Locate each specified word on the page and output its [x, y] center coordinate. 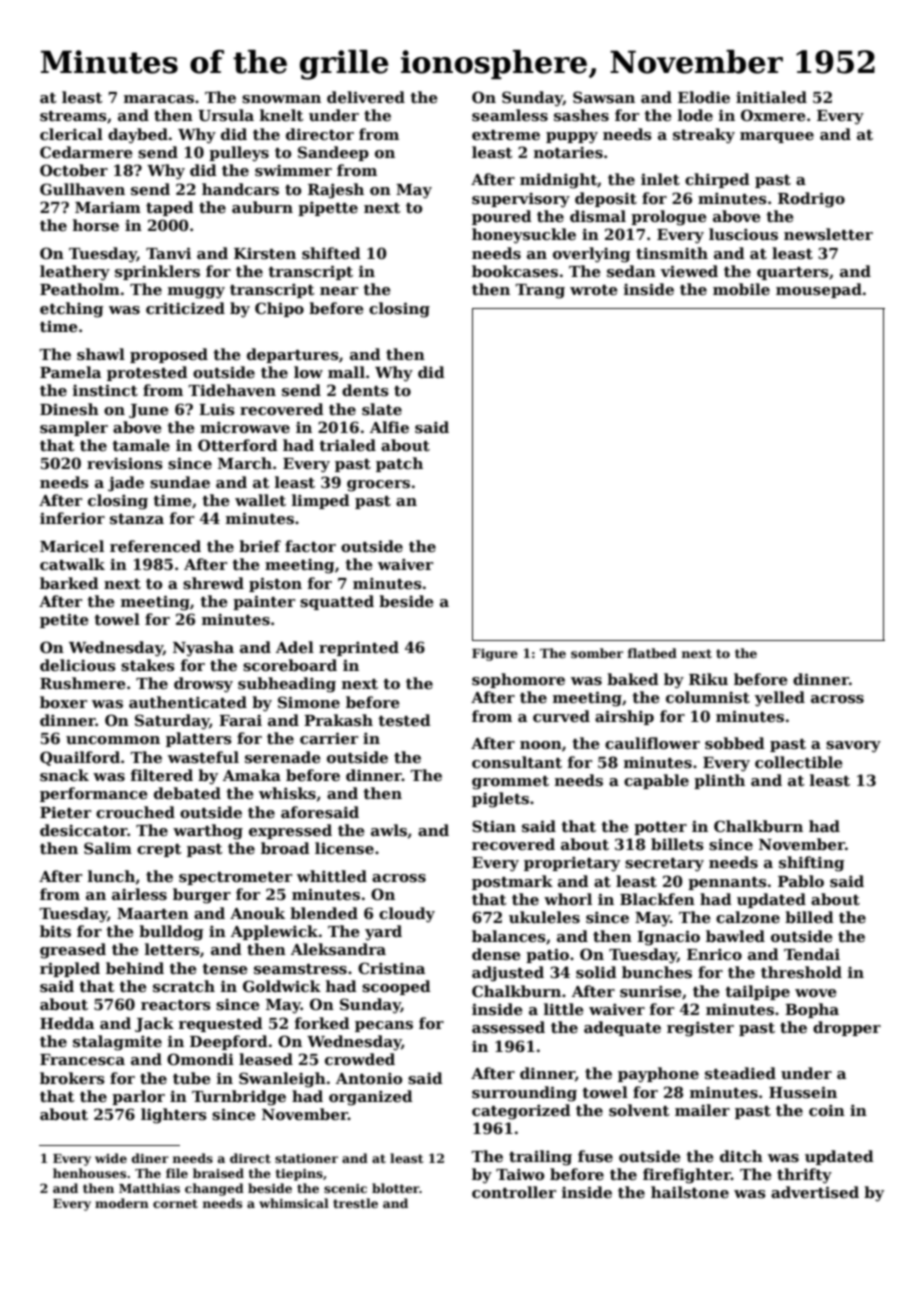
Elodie [704, 97]
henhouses [89, 1173]
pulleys [239, 154]
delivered [366, 97]
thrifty [804, 1176]
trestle [355, 1203]
